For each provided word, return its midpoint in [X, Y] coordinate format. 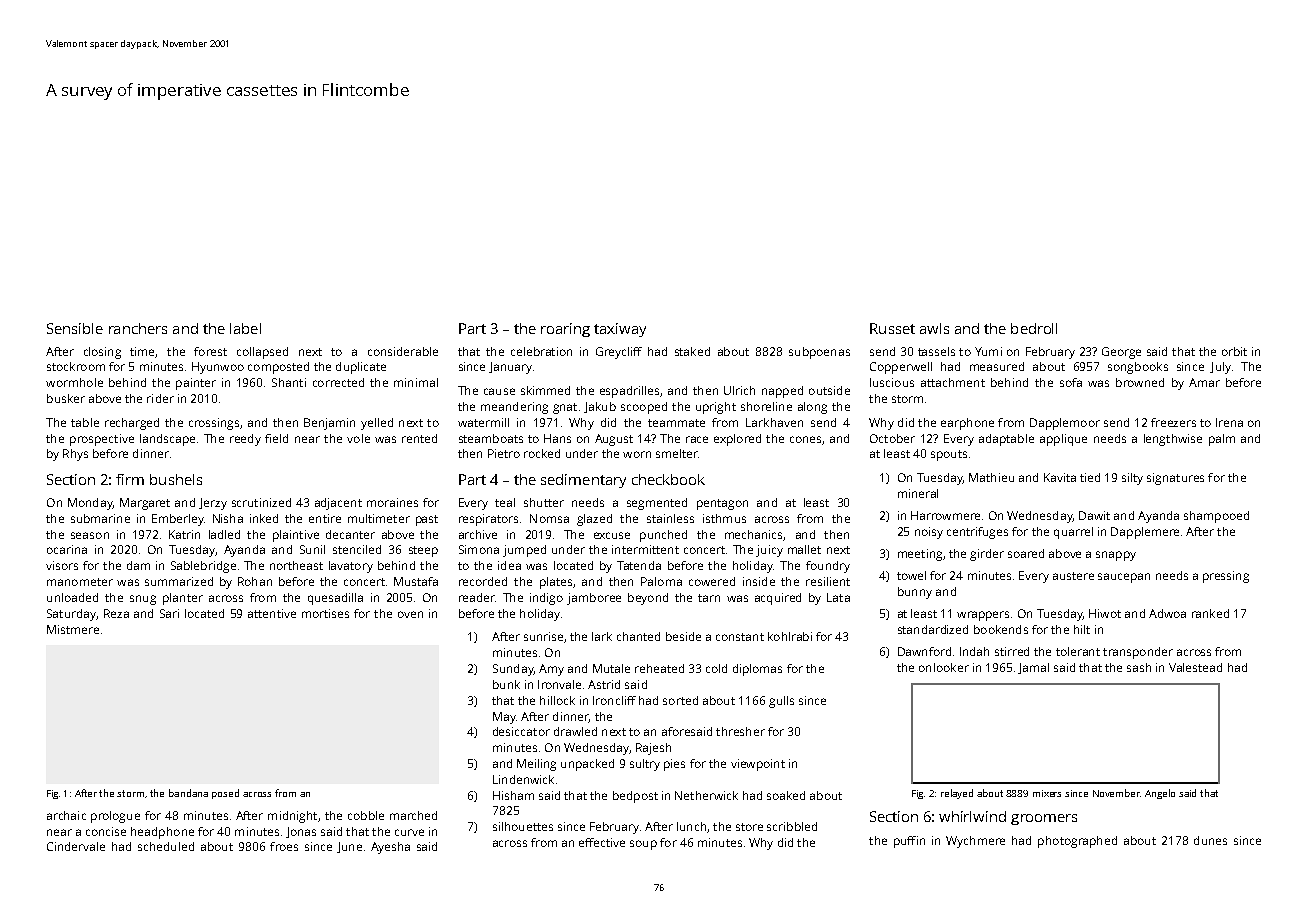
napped [782, 392]
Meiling [536, 765]
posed [225, 794]
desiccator [521, 731]
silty [1132, 479]
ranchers [138, 328]
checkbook [668, 479]
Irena [1229, 422]
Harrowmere [945, 515]
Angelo [1160, 794]
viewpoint [758, 765]
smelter [677, 453]
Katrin [184, 534]
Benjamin [329, 424]
